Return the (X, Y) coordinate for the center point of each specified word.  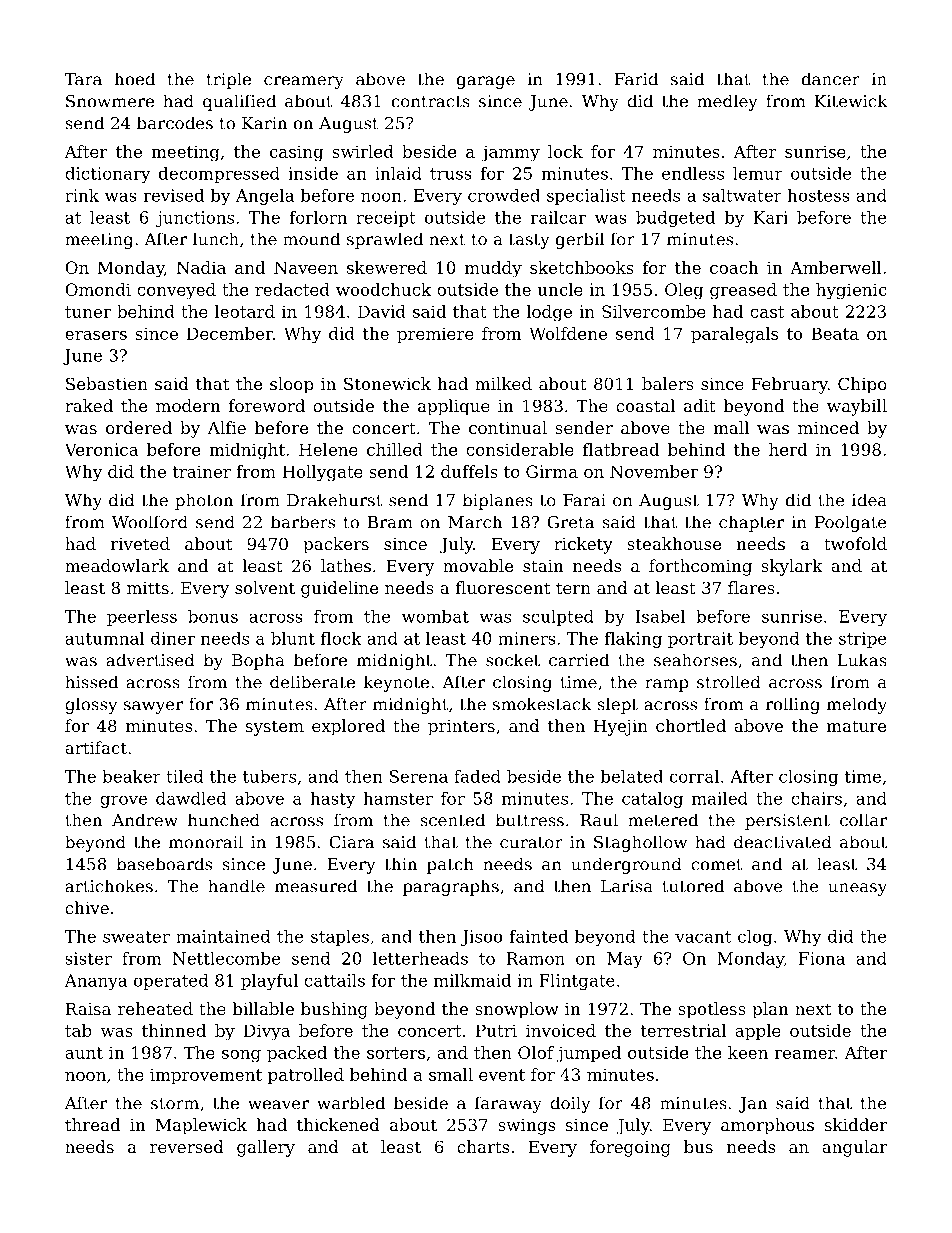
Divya (267, 1032)
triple (229, 80)
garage (486, 82)
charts (483, 1146)
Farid (636, 79)
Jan (753, 1105)
